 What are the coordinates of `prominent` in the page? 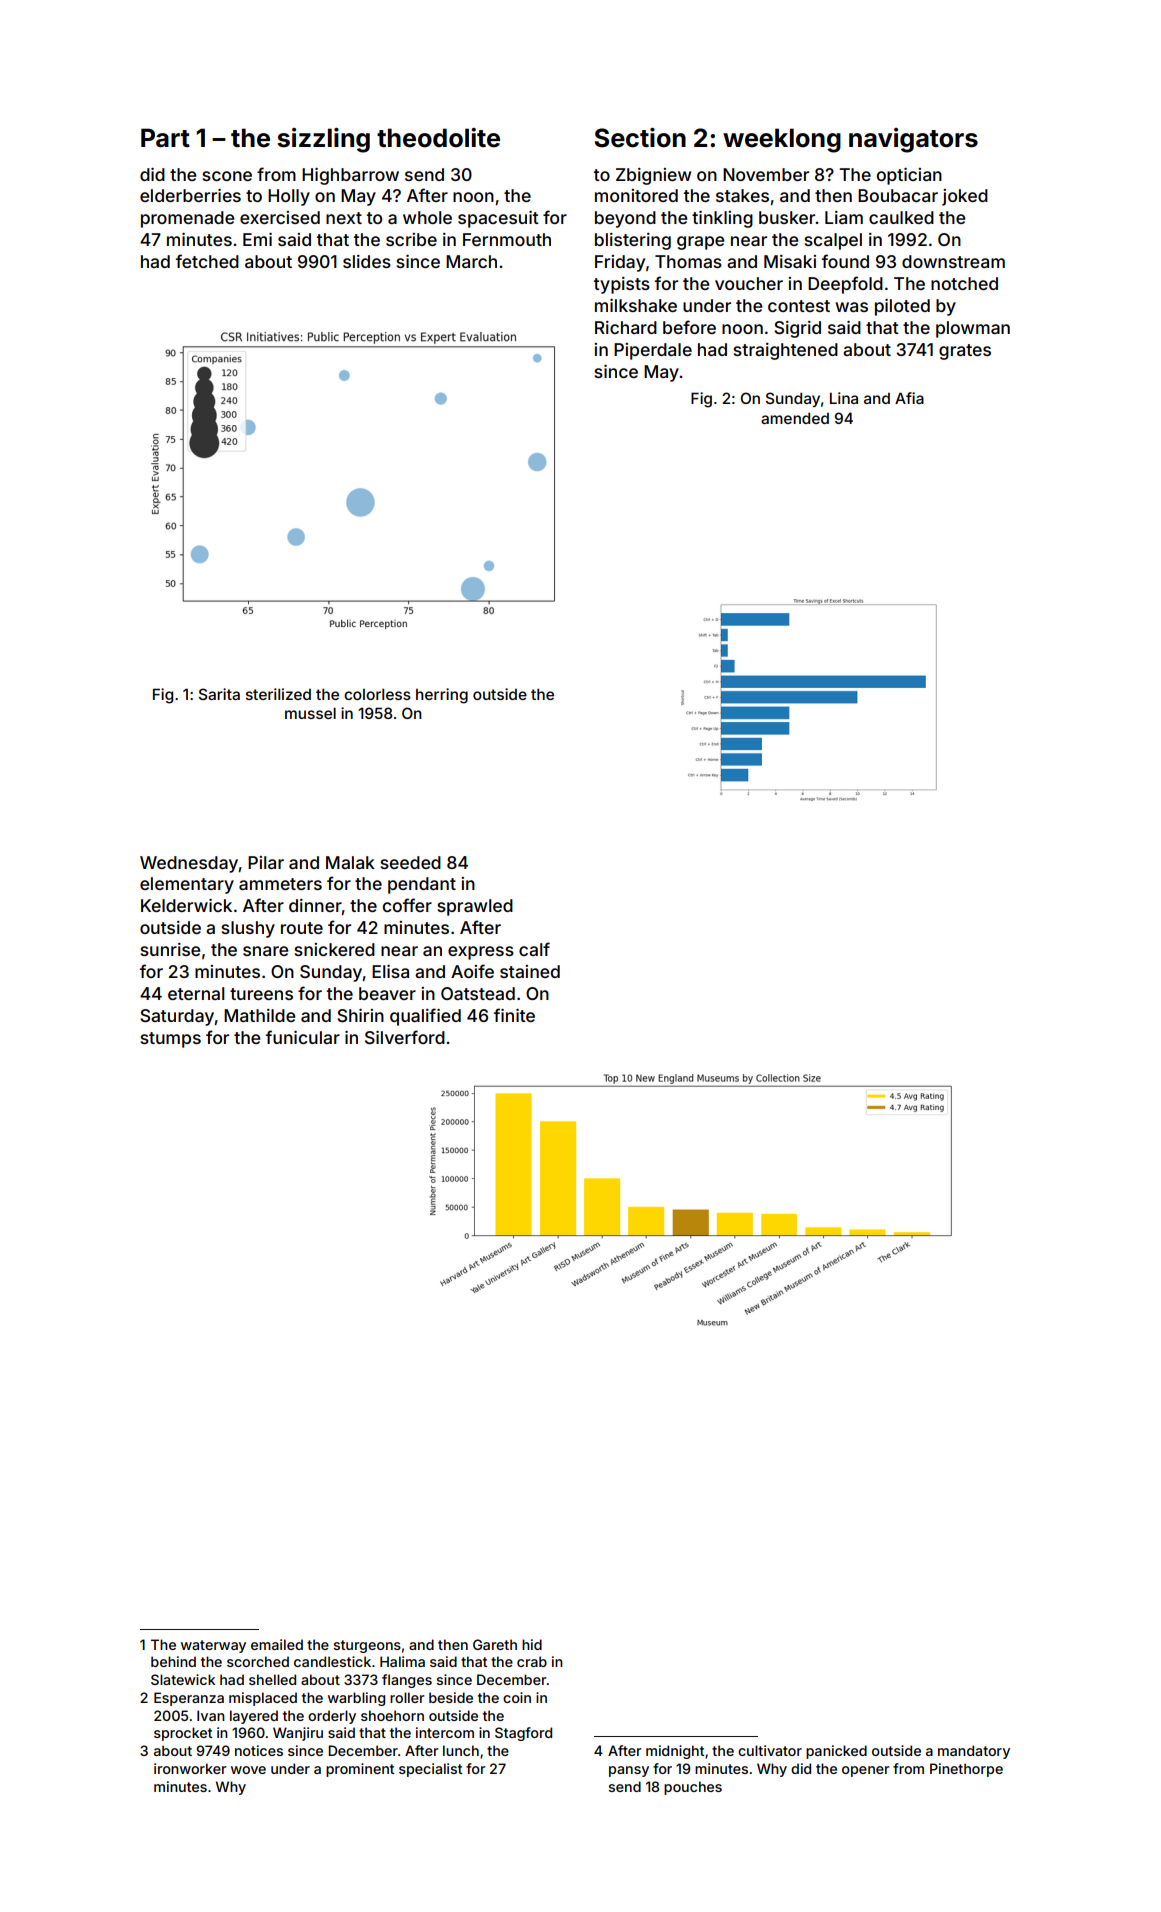 It's located at (360, 1770).
